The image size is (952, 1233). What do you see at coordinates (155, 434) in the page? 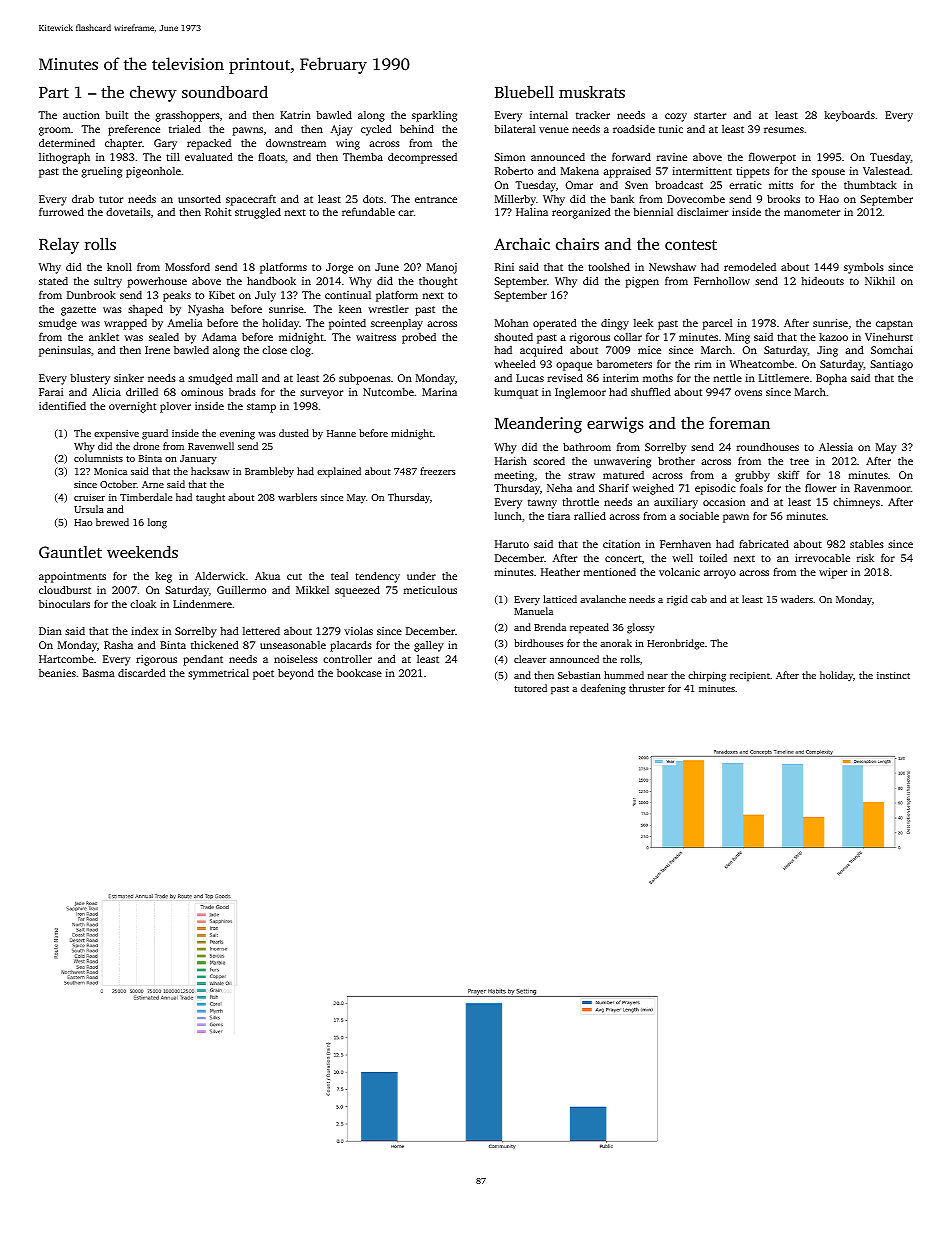
I see `guard` at bounding box center [155, 434].
